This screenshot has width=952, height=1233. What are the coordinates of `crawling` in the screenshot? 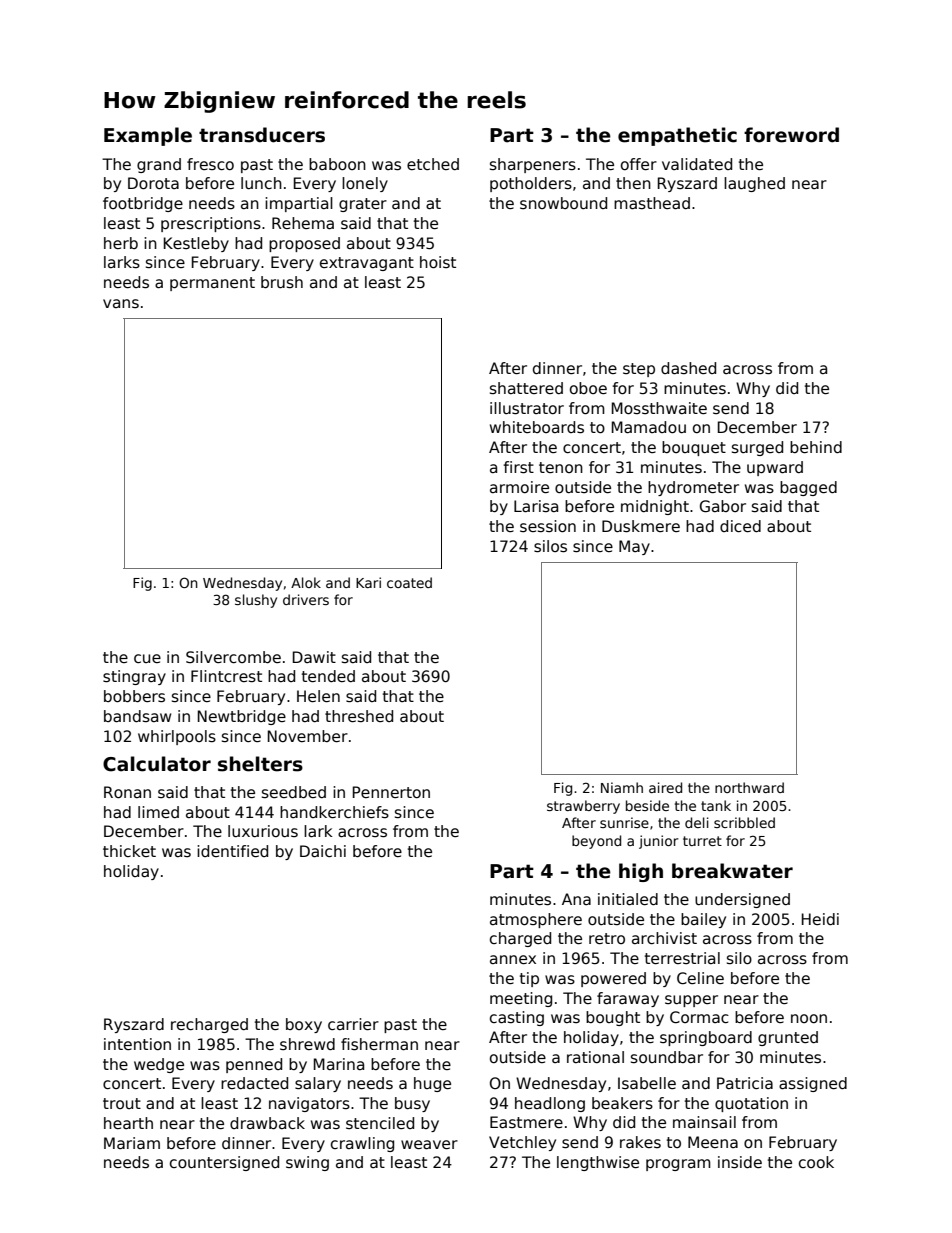 It's located at (362, 1144).
